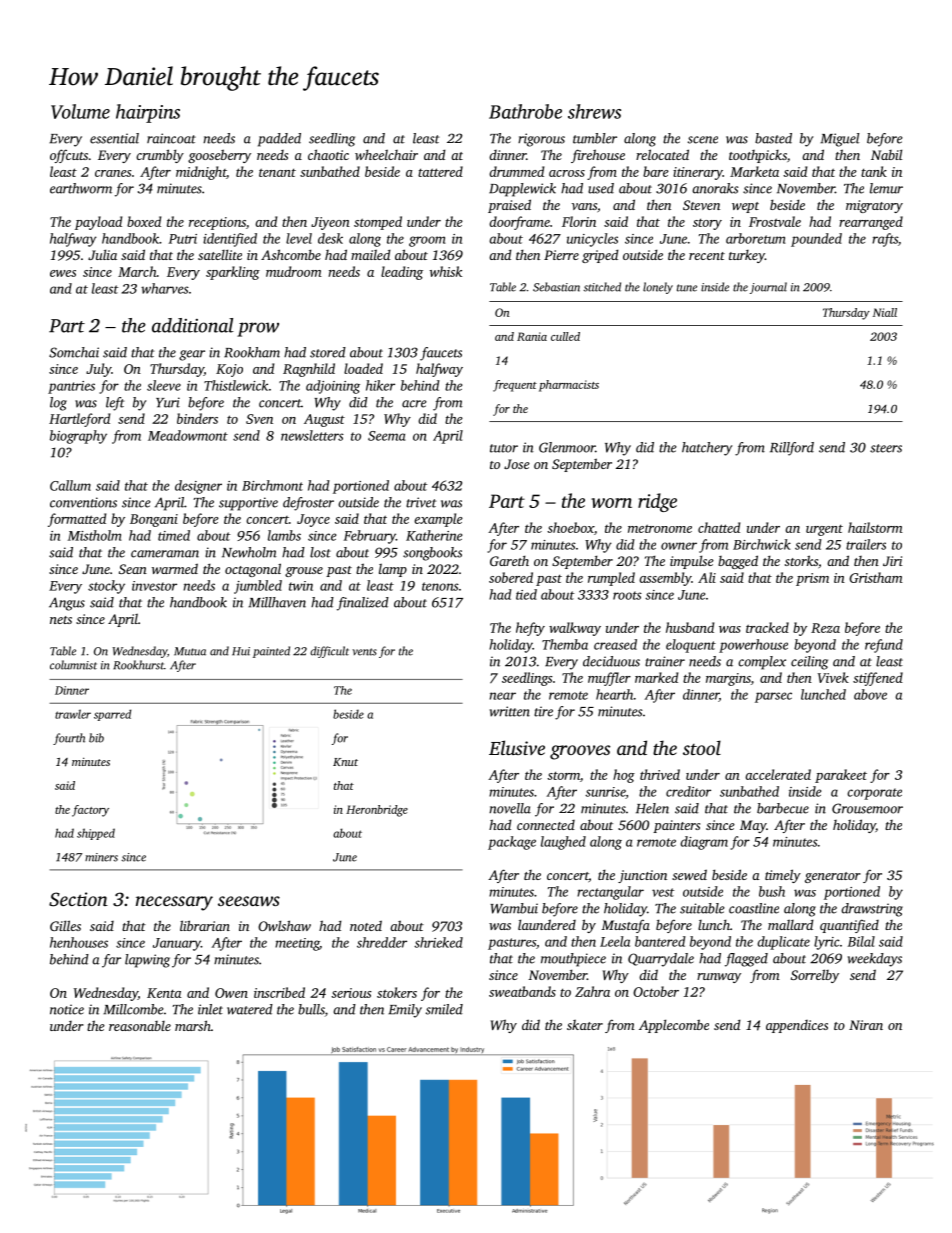 This document has width=952, height=1233. I want to click on complex, so click(762, 663).
